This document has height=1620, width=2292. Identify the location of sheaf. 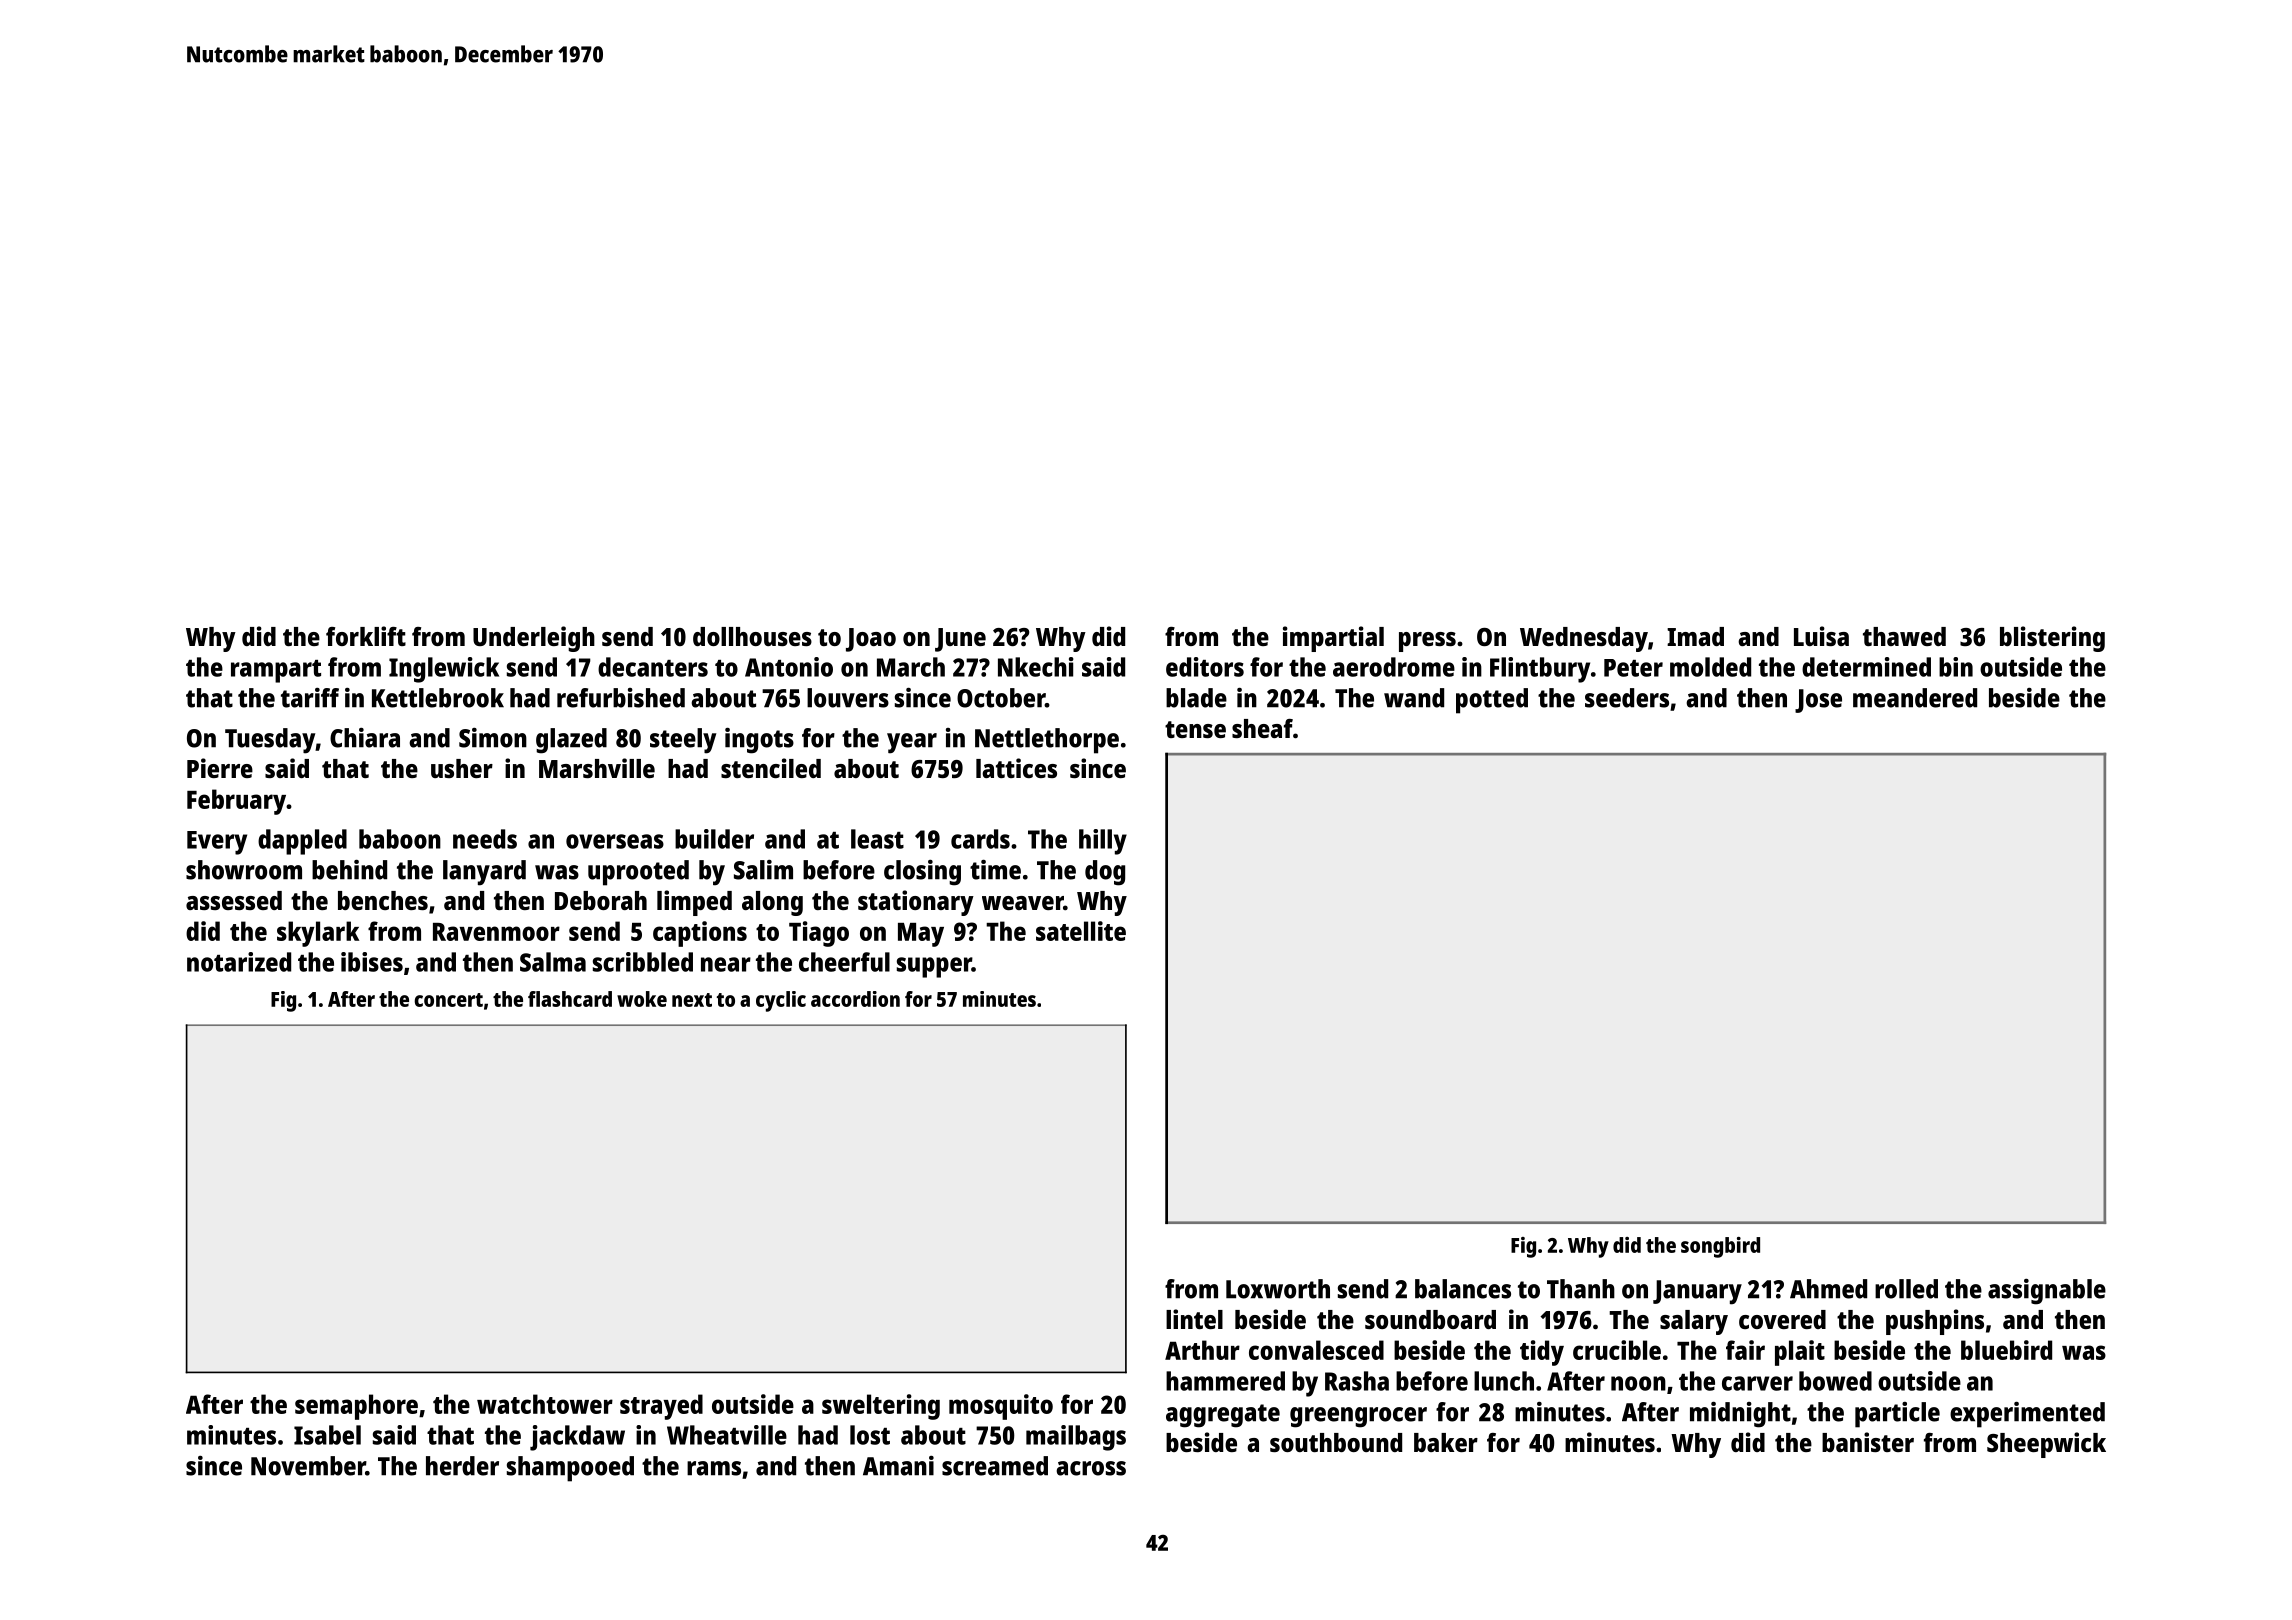
(1262, 728).
